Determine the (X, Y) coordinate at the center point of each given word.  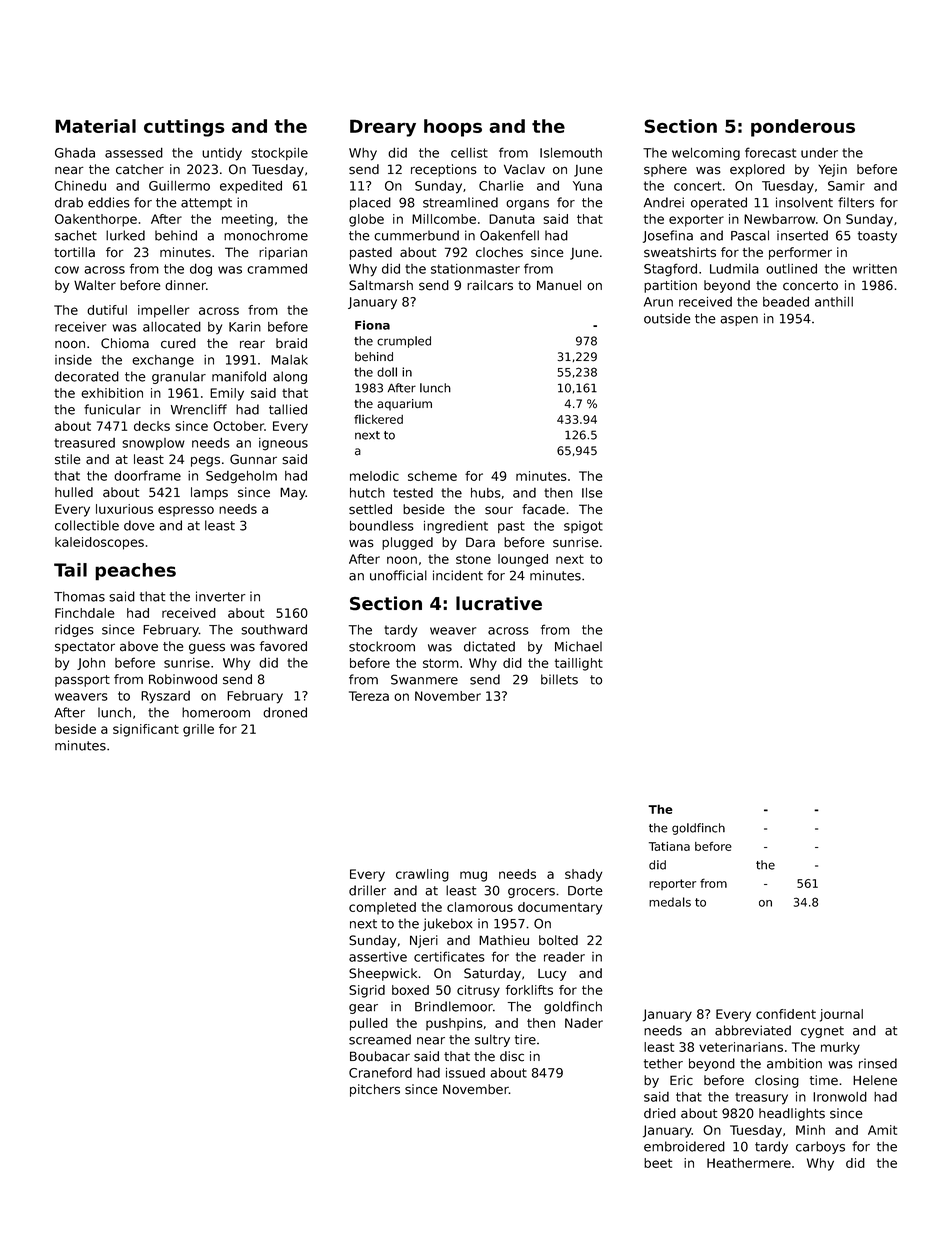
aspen (739, 321)
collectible (87, 525)
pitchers (375, 1090)
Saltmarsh (381, 285)
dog (201, 270)
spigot (583, 527)
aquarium (404, 405)
